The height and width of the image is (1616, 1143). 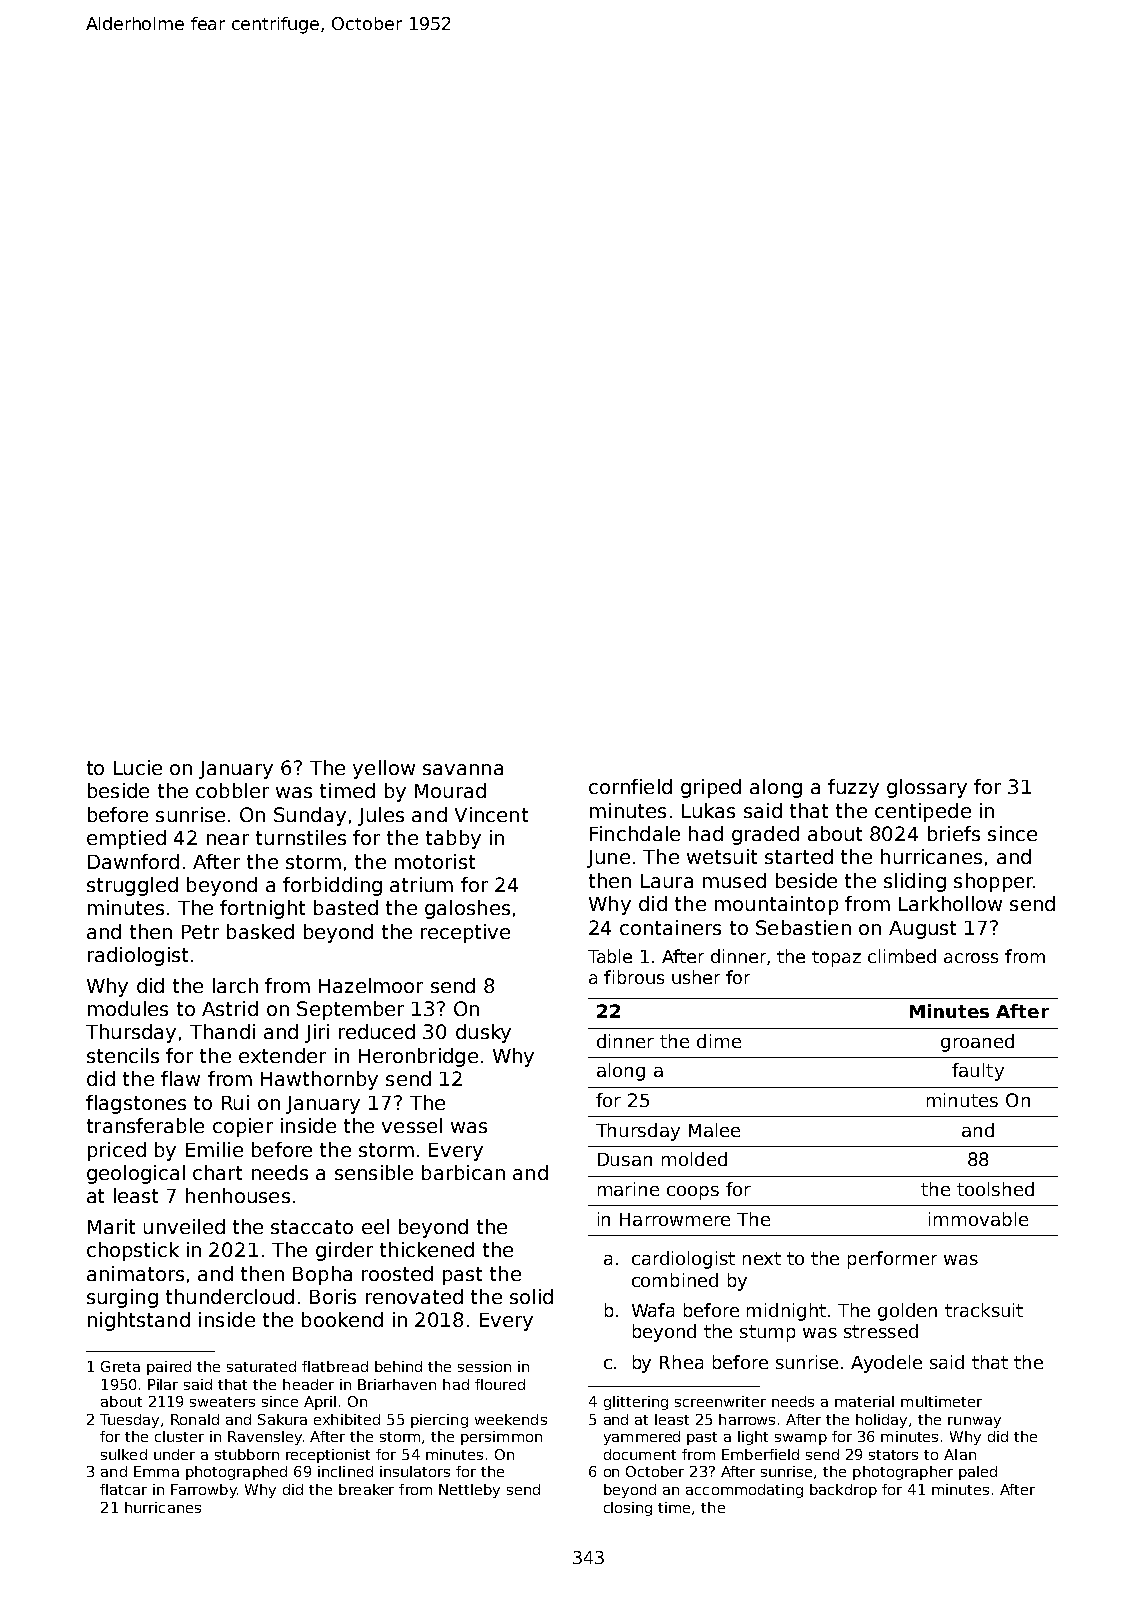 What do you see at coordinates (993, 882) in the image?
I see `shopper` at bounding box center [993, 882].
